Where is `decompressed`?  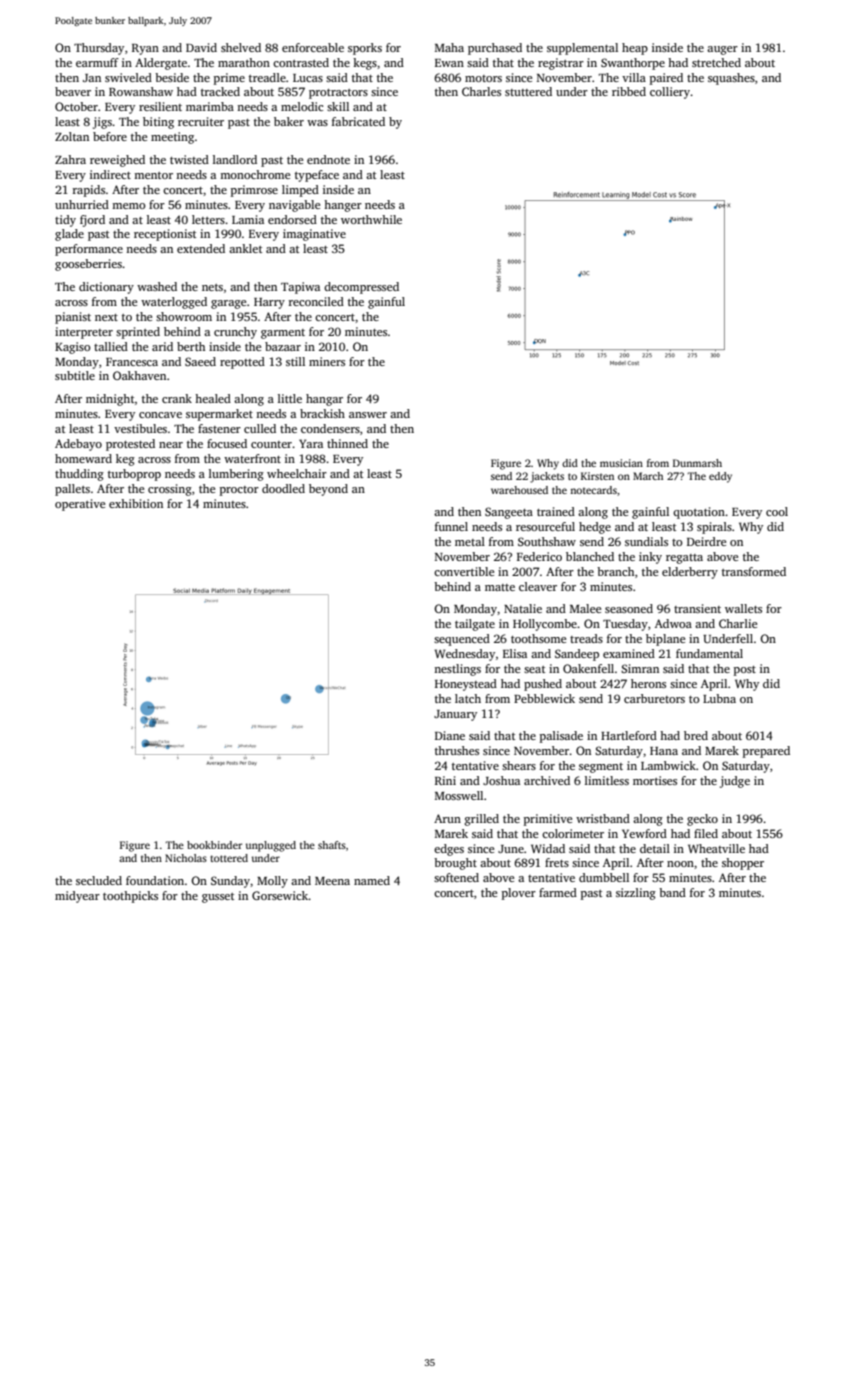
decompressed is located at coordinates (361, 288).
